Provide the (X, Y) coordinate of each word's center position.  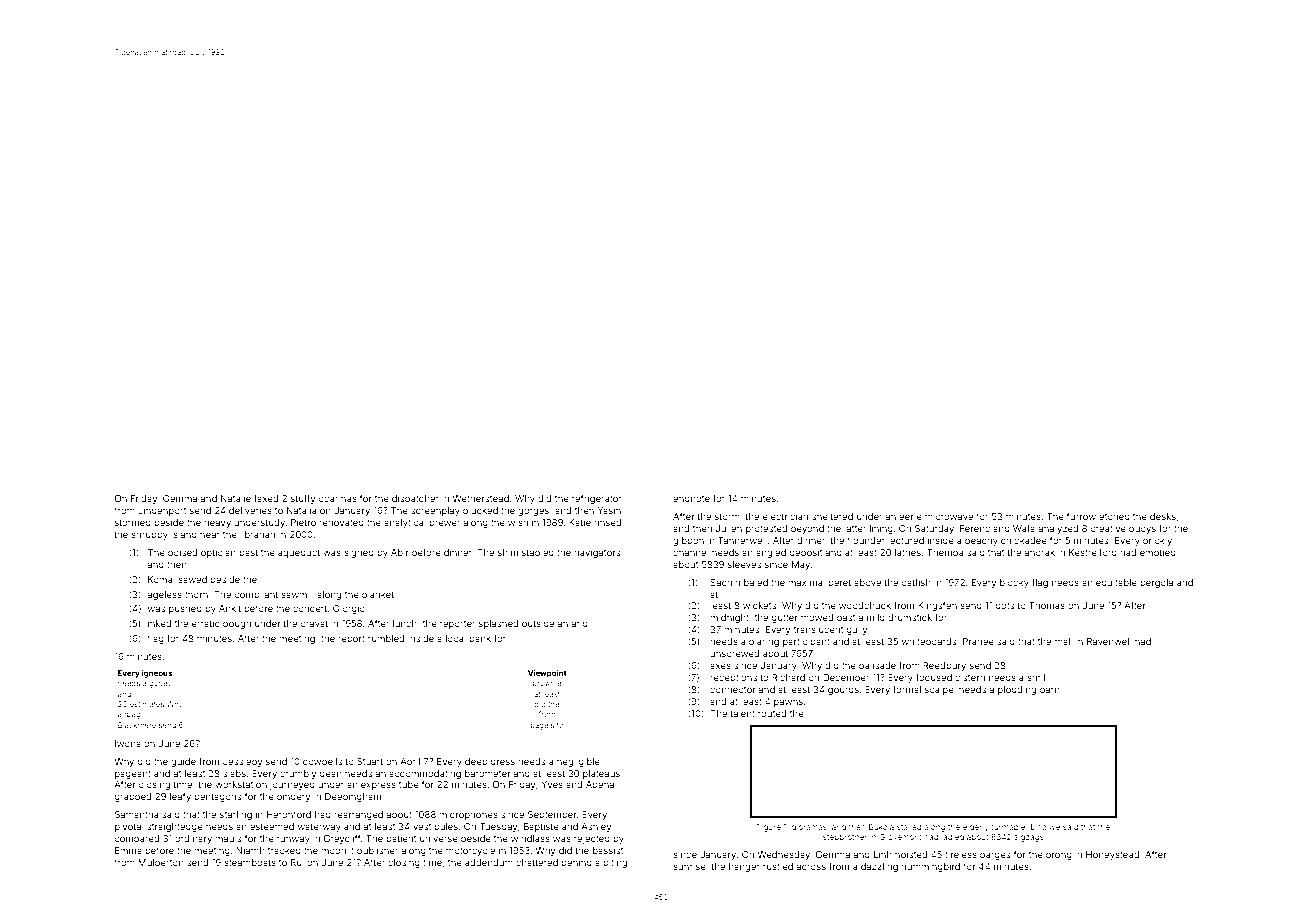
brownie (547, 683)
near (210, 535)
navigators (597, 553)
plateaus (601, 774)
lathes (908, 552)
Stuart (370, 761)
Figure (769, 828)
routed (772, 713)
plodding (1017, 690)
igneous (157, 674)
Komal (161, 579)
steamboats (250, 862)
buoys (1142, 529)
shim (508, 552)
